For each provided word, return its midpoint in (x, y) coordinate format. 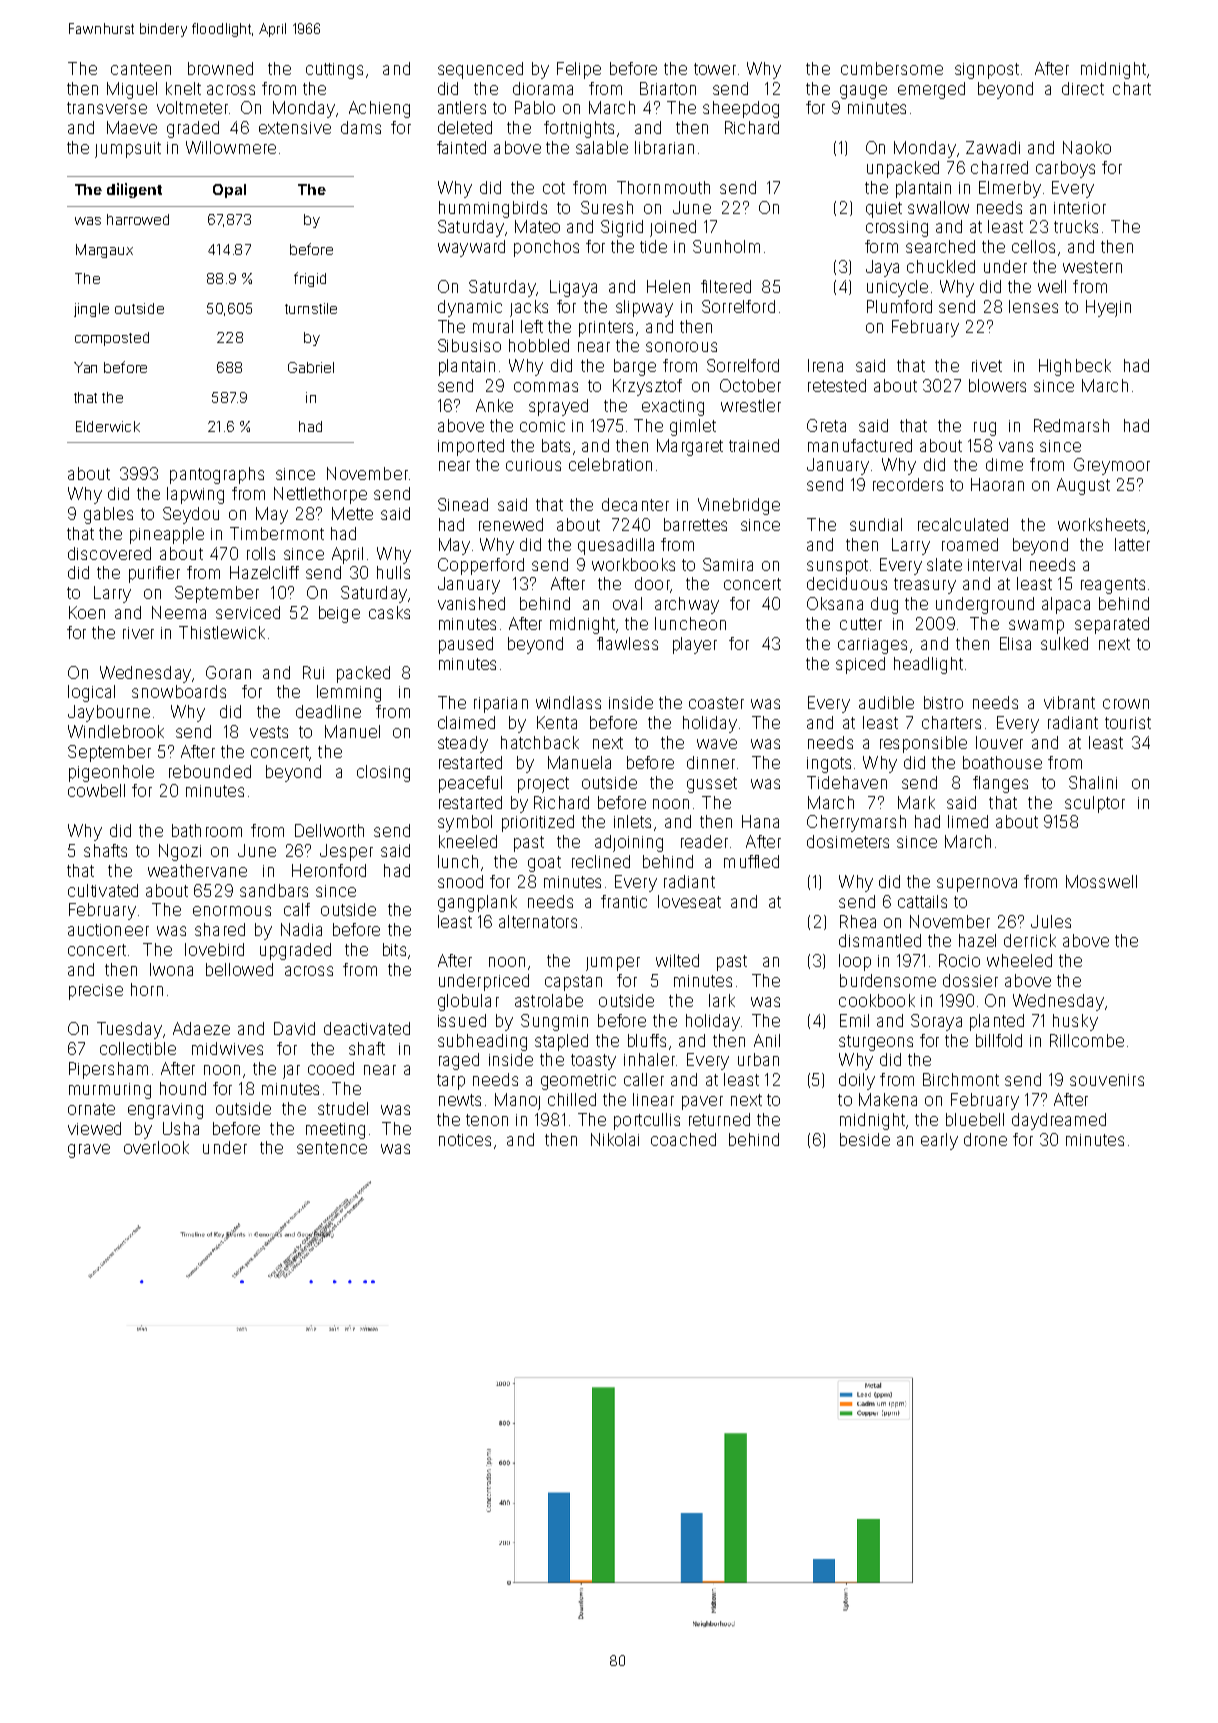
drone (985, 1139)
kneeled (468, 841)
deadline (328, 711)
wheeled (1019, 960)
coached (683, 1139)
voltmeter (192, 107)
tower (715, 69)
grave (89, 1151)
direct (1083, 88)
